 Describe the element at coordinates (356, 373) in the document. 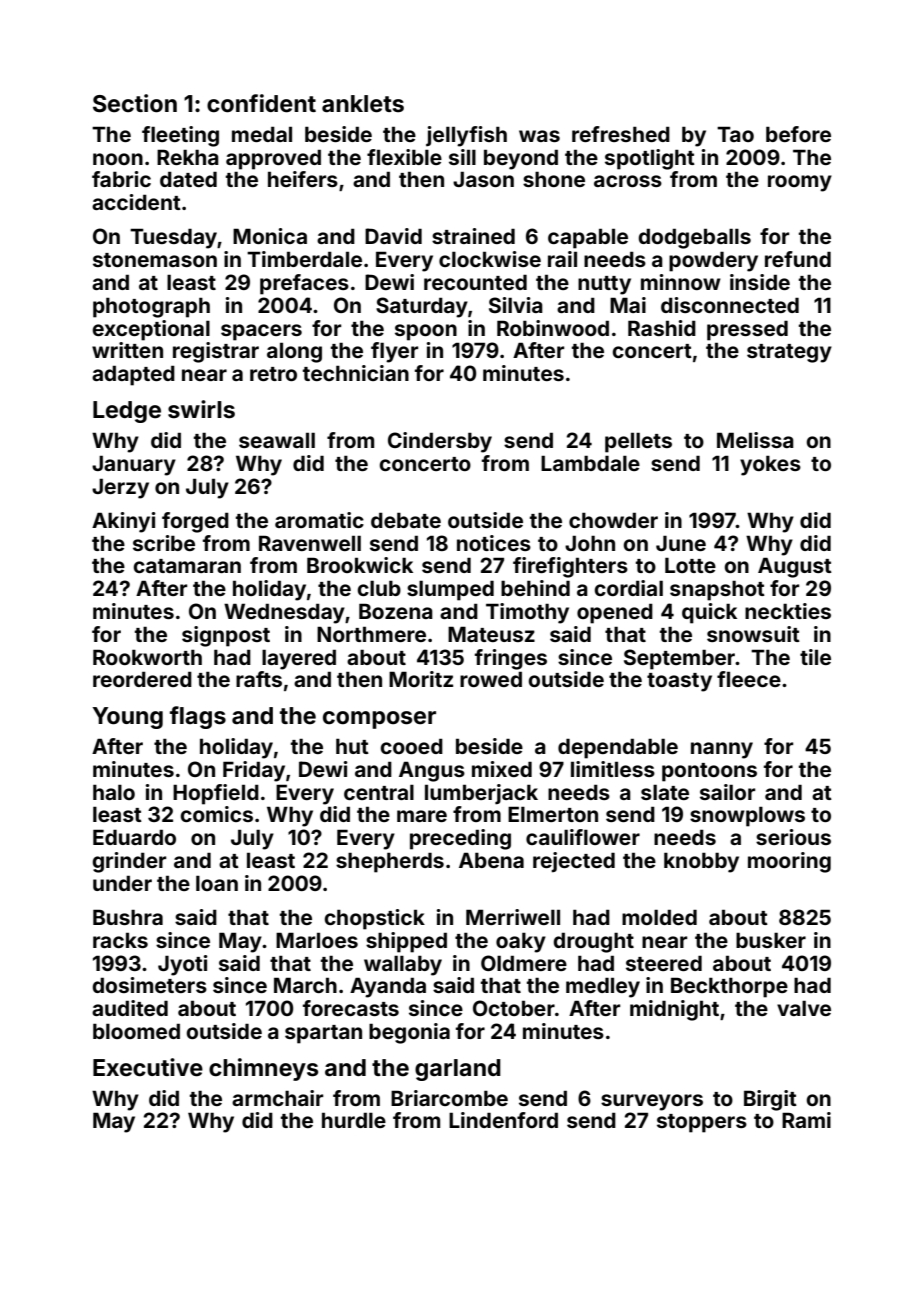

I see `technician` at that location.
